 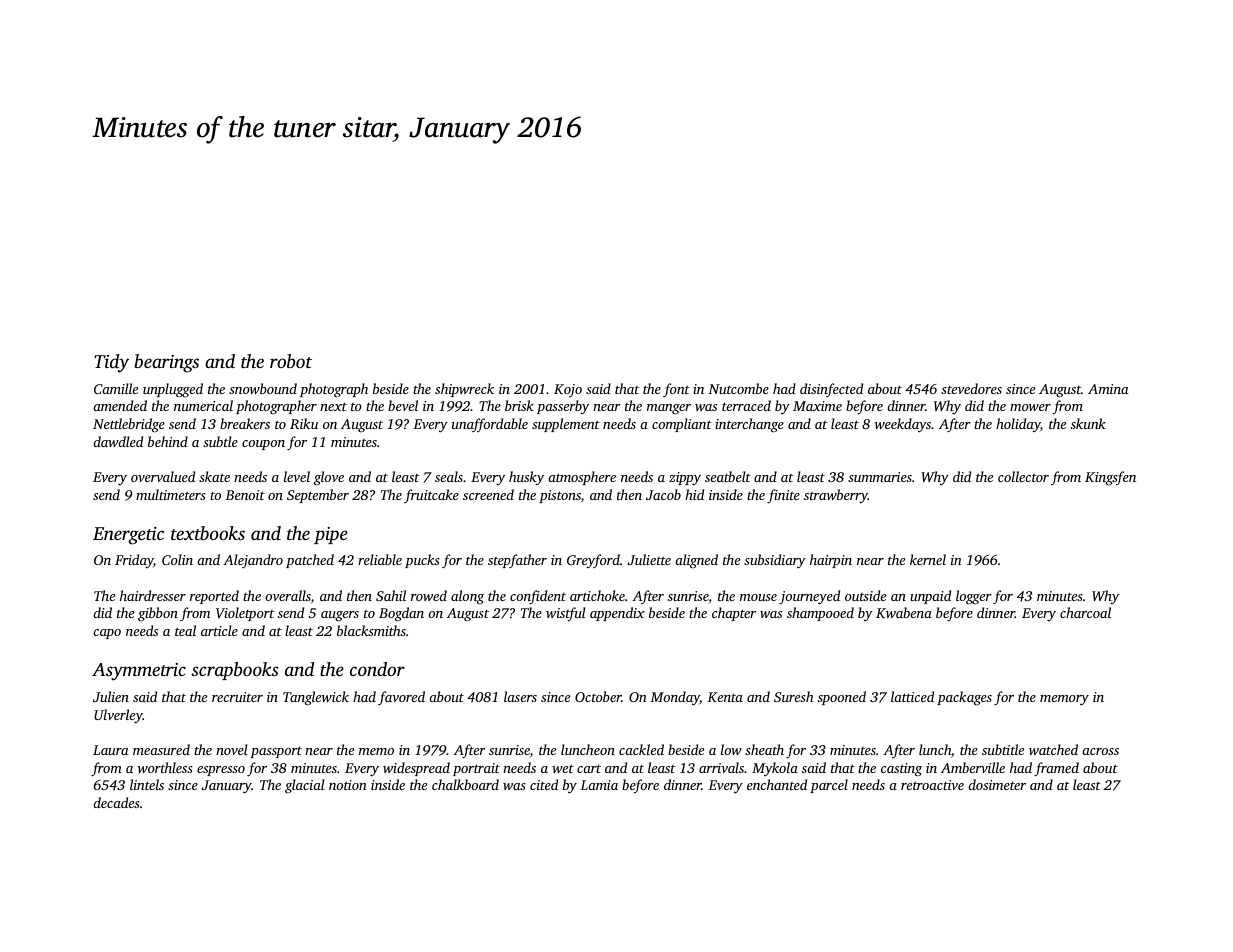 I want to click on pistons, so click(x=560, y=496).
